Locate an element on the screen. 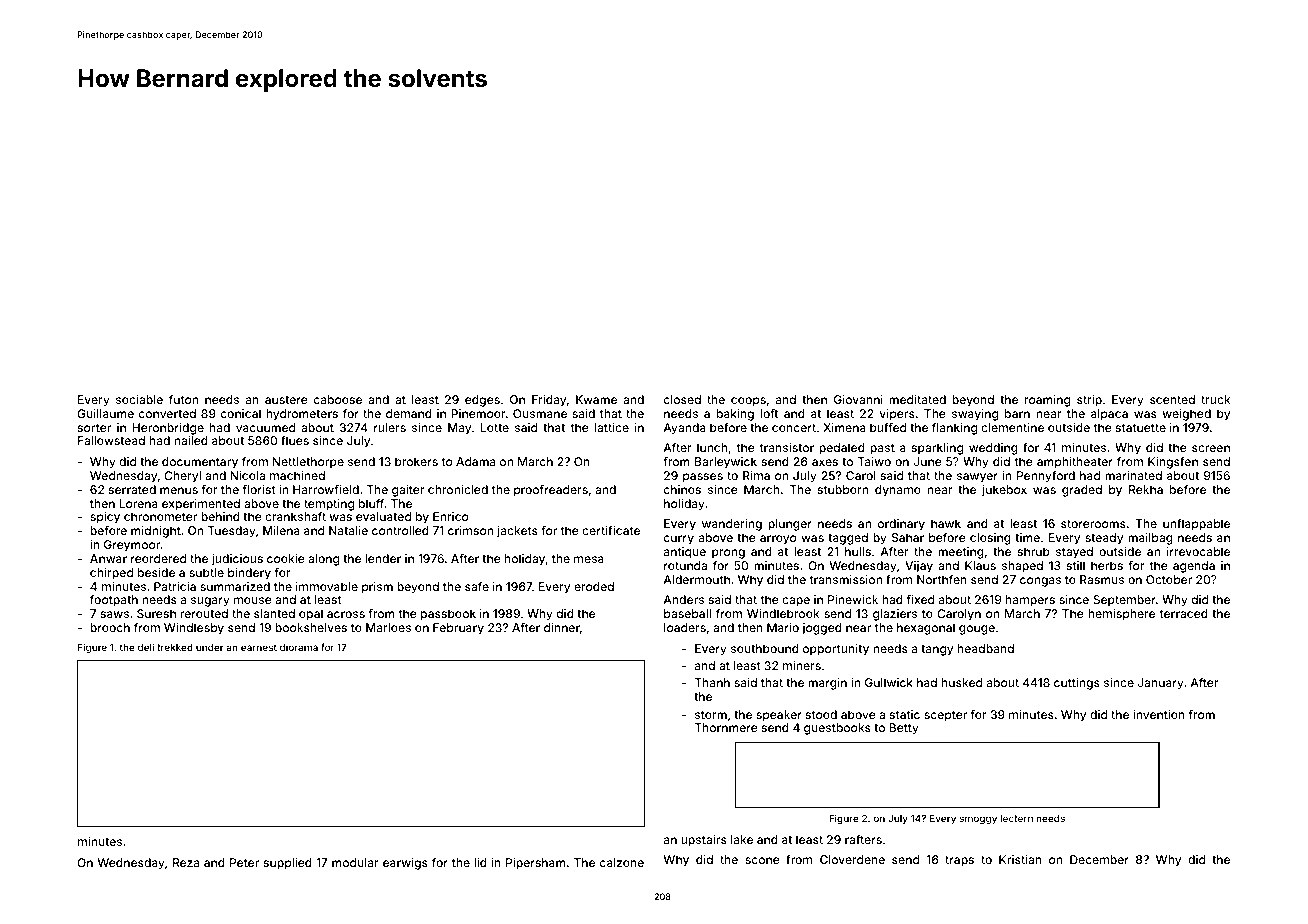 This screenshot has width=1308, height=924. Rasmus is located at coordinates (1102, 579).
